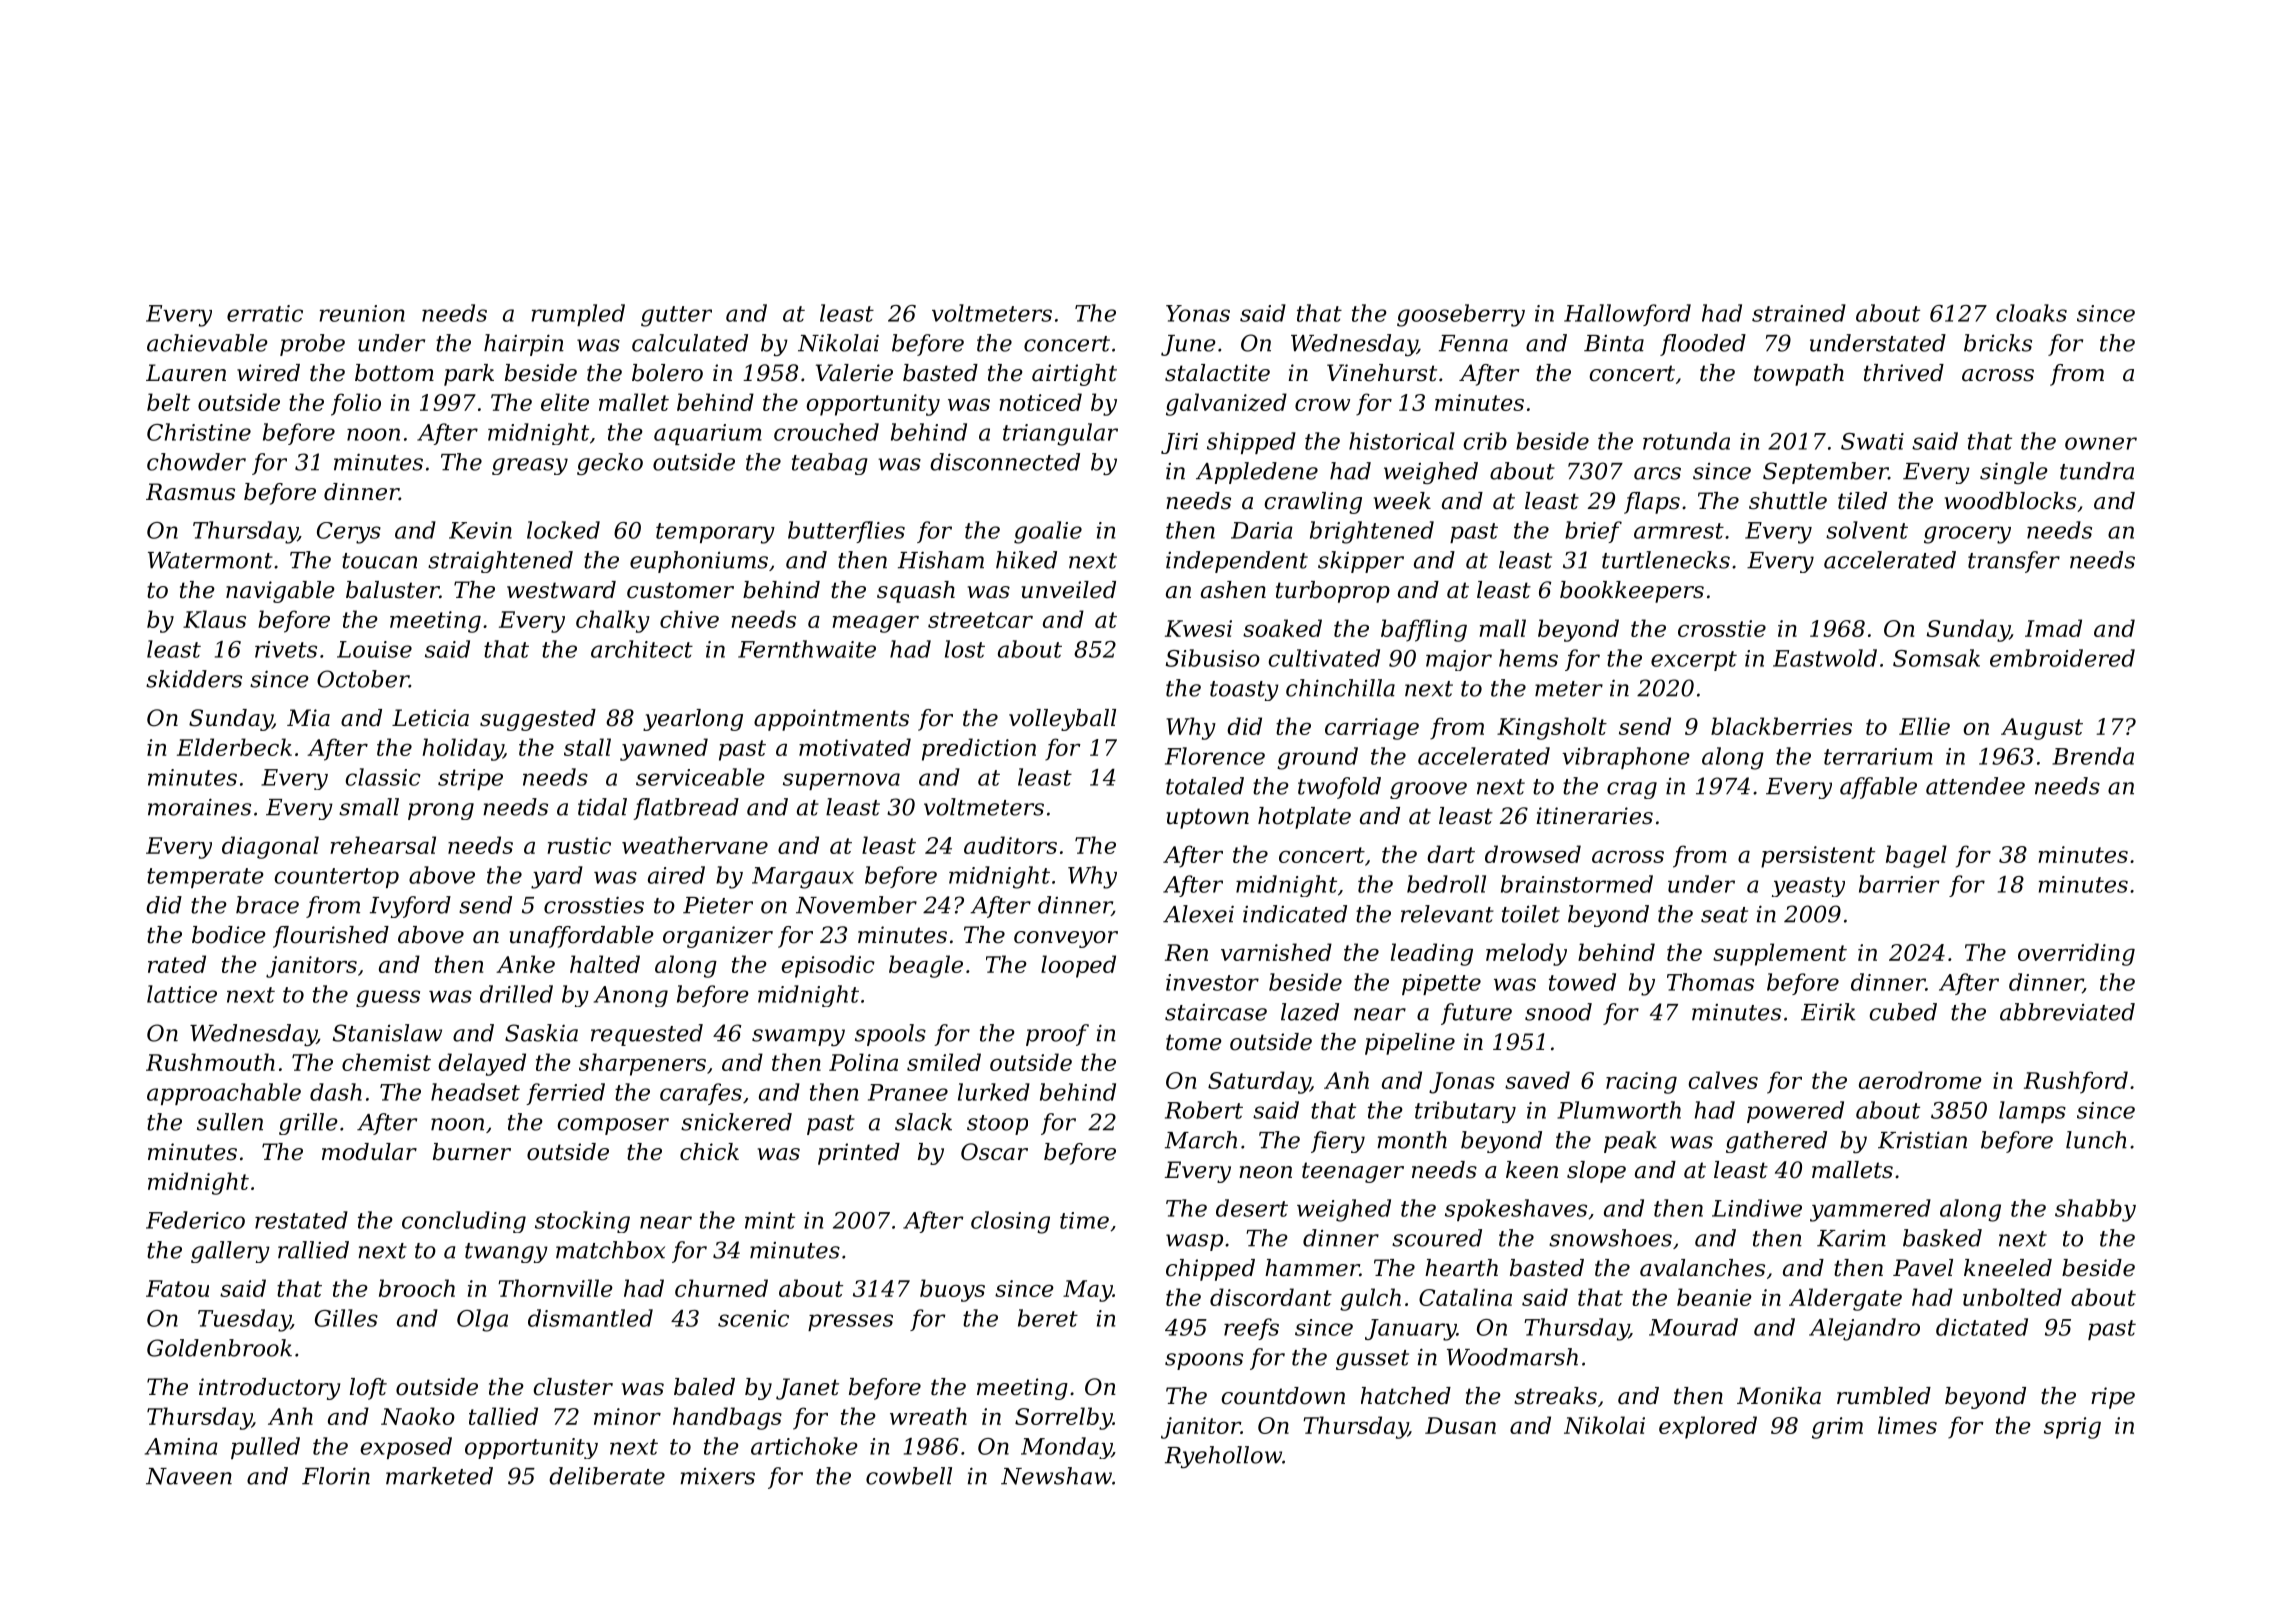 This page has height=1614, width=2282. Describe the element at coordinates (1461, 315) in the page. I see `gooseberry` at that location.
